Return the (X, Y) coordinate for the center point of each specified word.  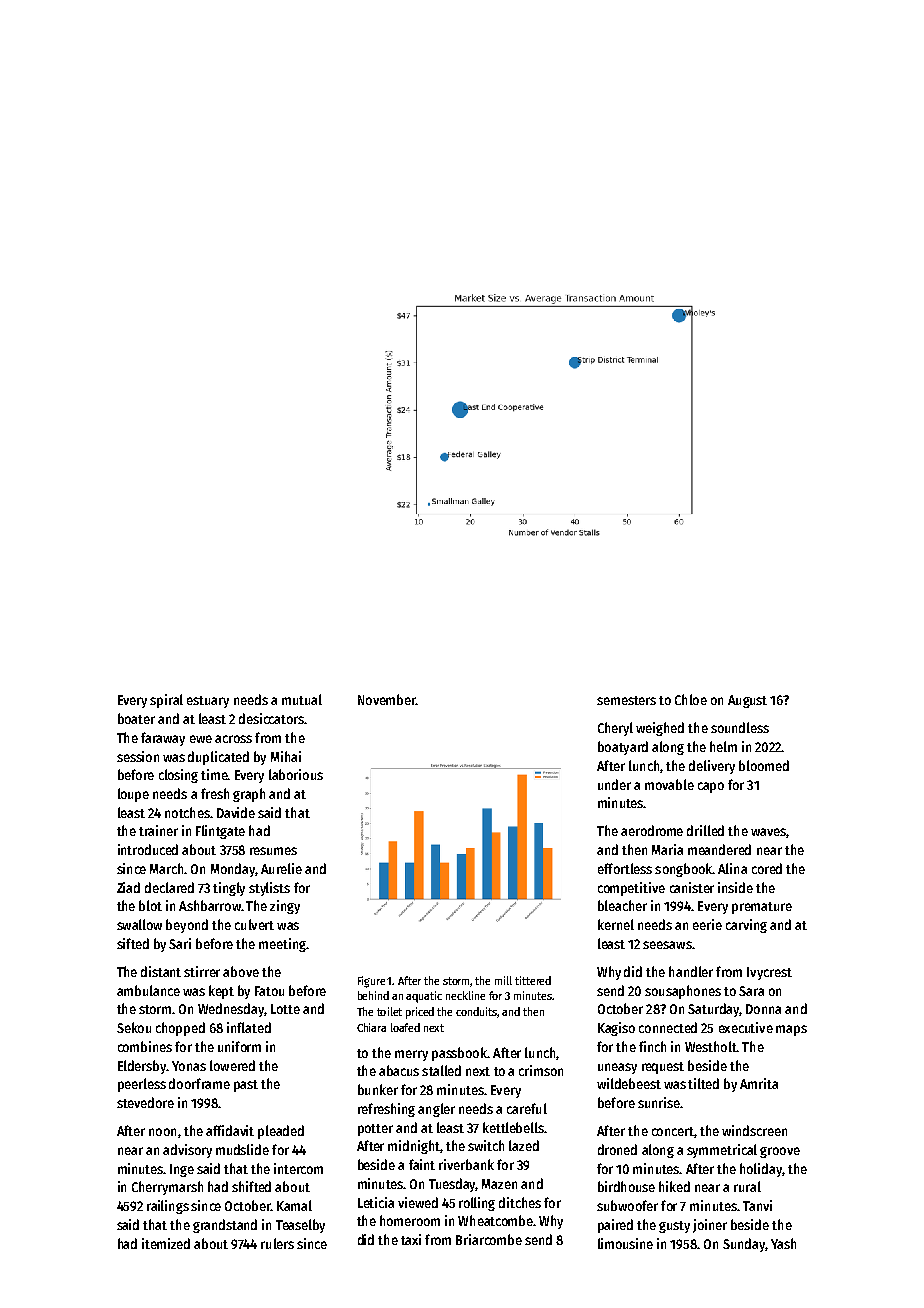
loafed (405, 1027)
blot (150, 905)
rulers (277, 1243)
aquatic (424, 997)
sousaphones (683, 992)
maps (791, 1030)
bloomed (764, 765)
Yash (783, 1243)
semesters (626, 700)
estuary (208, 702)
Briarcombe (489, 1239)
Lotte (285, 1009)
